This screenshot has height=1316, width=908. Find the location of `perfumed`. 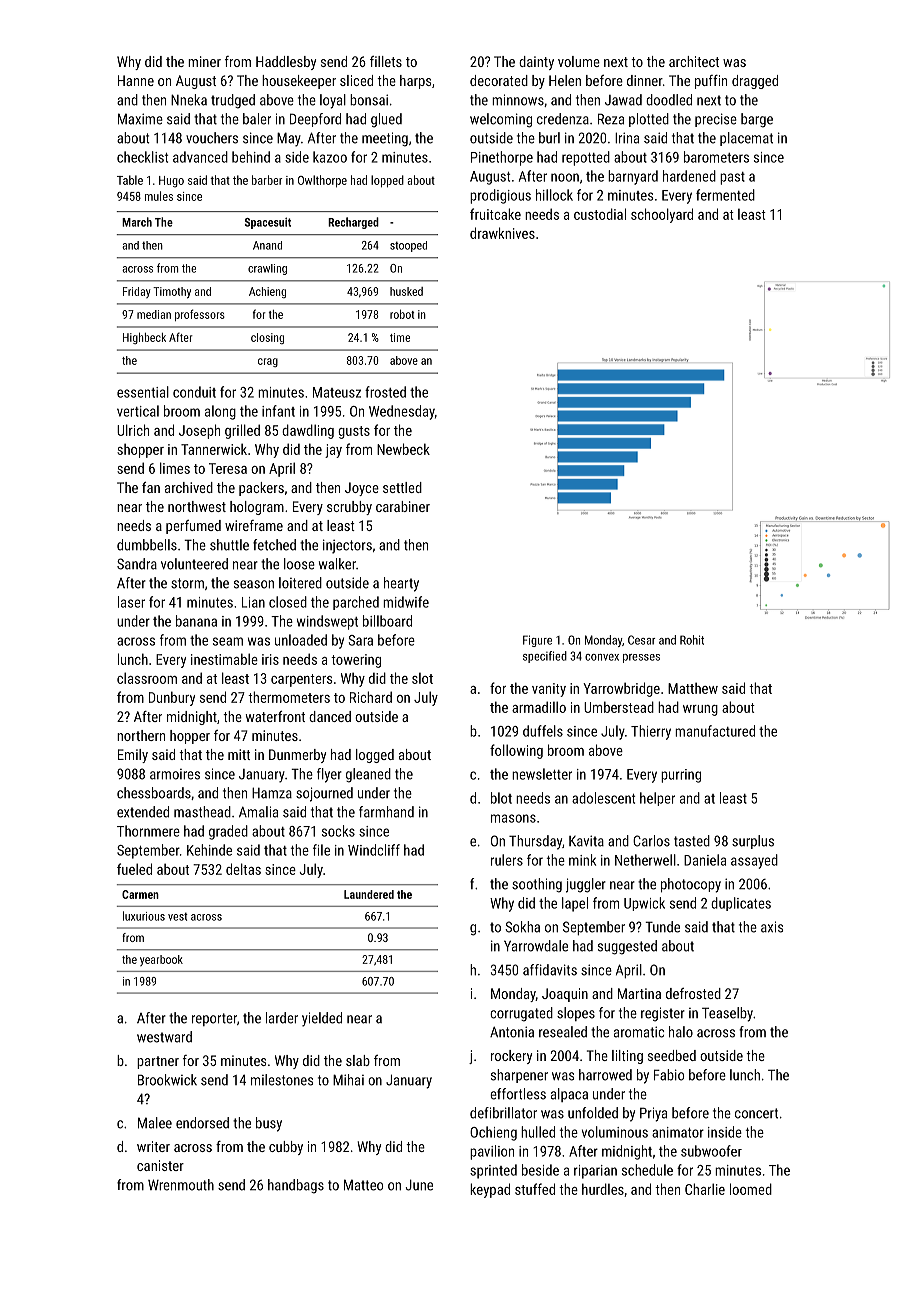

perfumed is located at coordinates (193, 527).
